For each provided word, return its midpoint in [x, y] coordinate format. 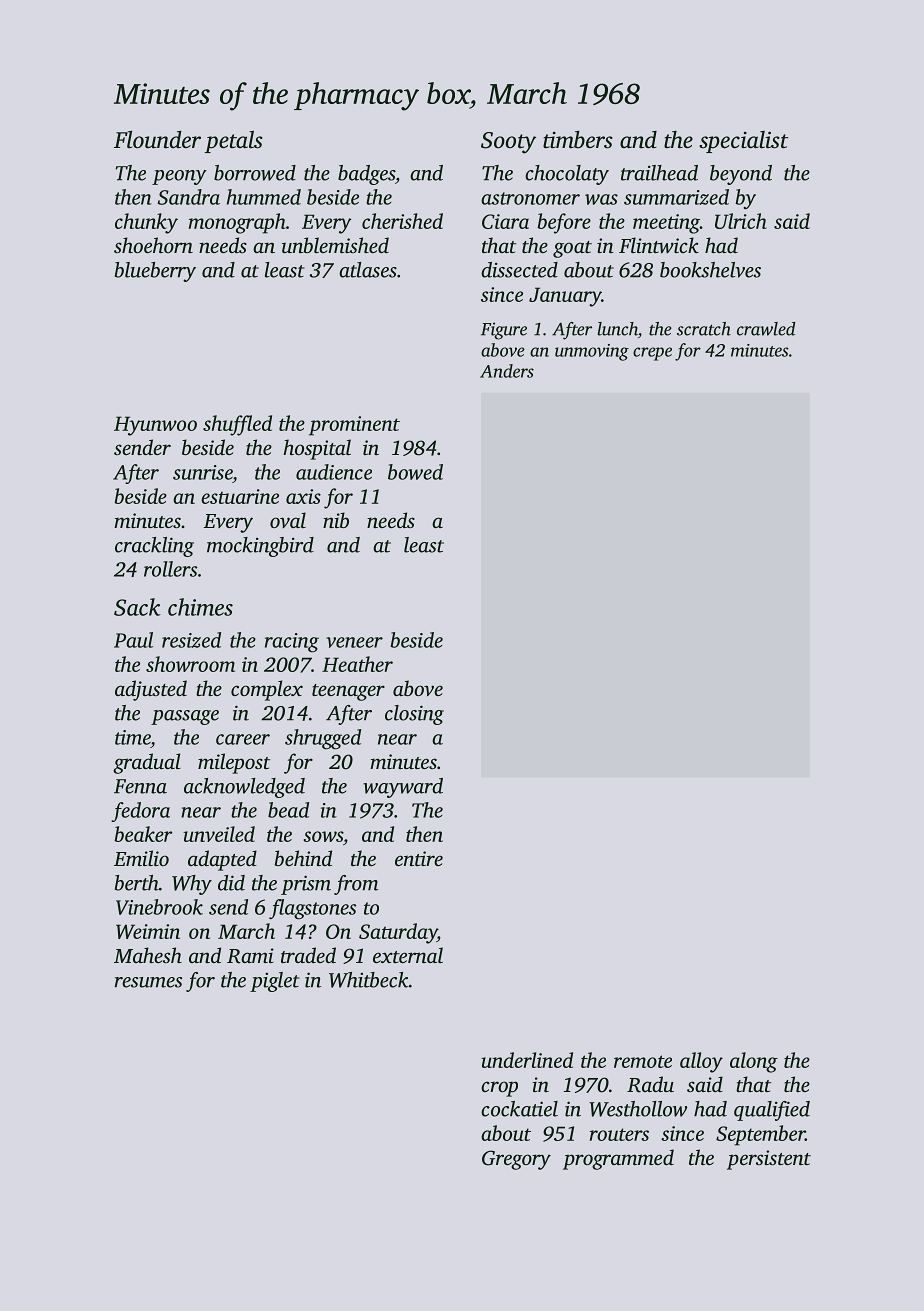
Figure [504, 331]
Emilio [141, 858]
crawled [766, 329]
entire [419, 858]
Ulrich [741, 221]
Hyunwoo [155, 426]
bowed [415, 472]
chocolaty [567, 175]
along [754, 1062]
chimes [200, 607]
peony [179, 177]
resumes [148, 982]
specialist [743, 142]
